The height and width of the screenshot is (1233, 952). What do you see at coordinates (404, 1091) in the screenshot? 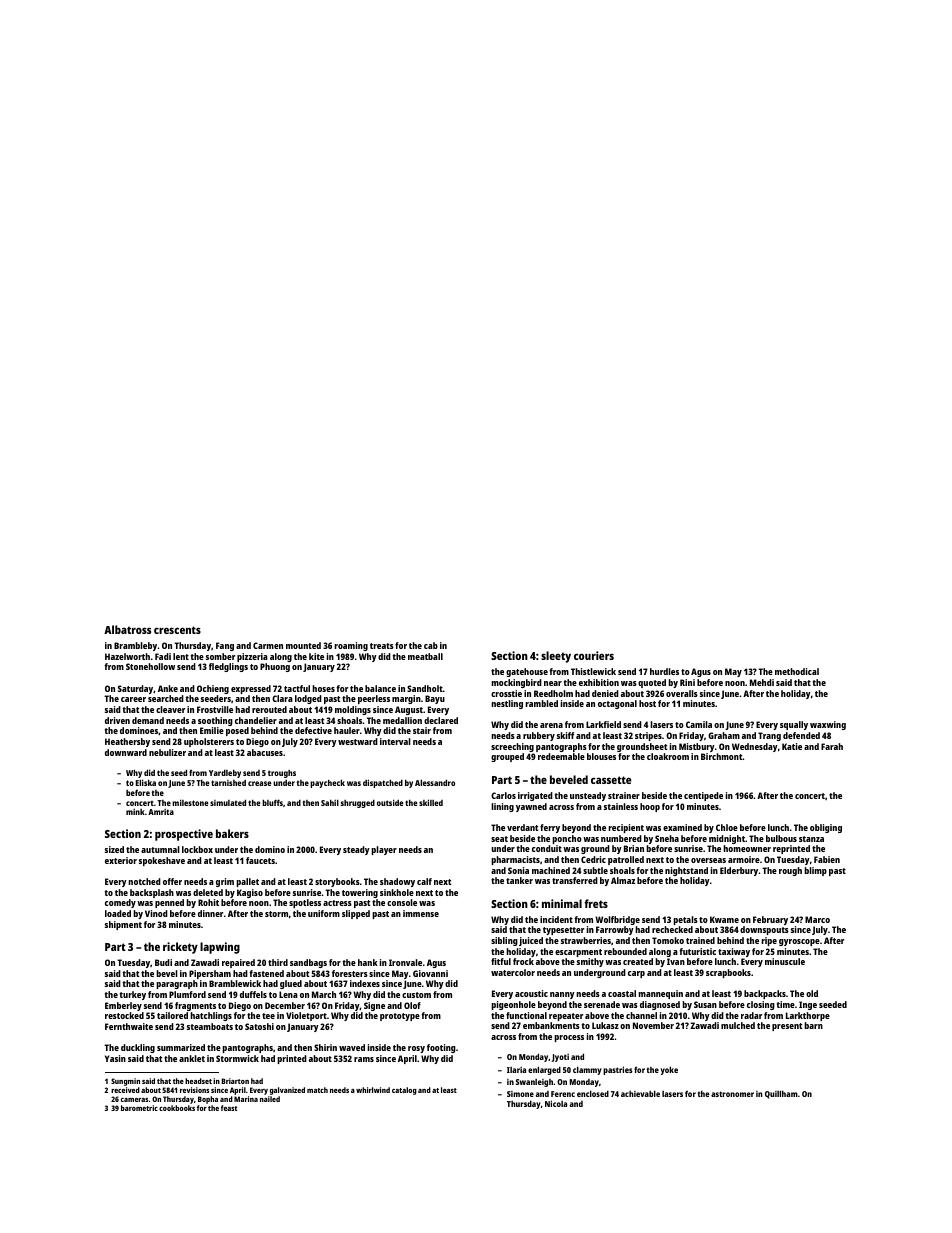
I see `catalog` at bounding box center [404, 1091].
